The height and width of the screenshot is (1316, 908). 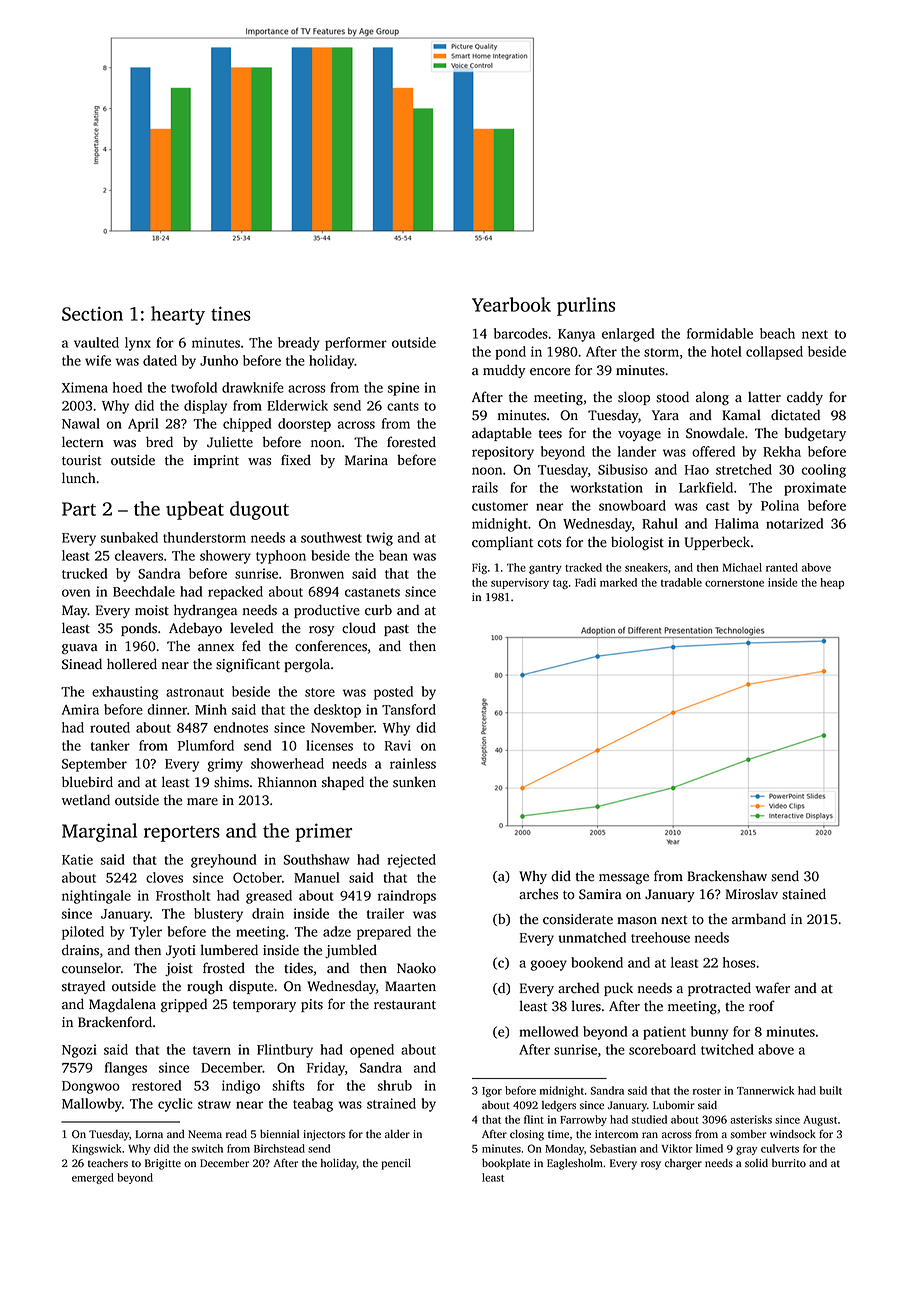 What do you see at coordinates (175, 1105) in the screenshot?
I see `cyclic` at bounding box center [175, 1105].
